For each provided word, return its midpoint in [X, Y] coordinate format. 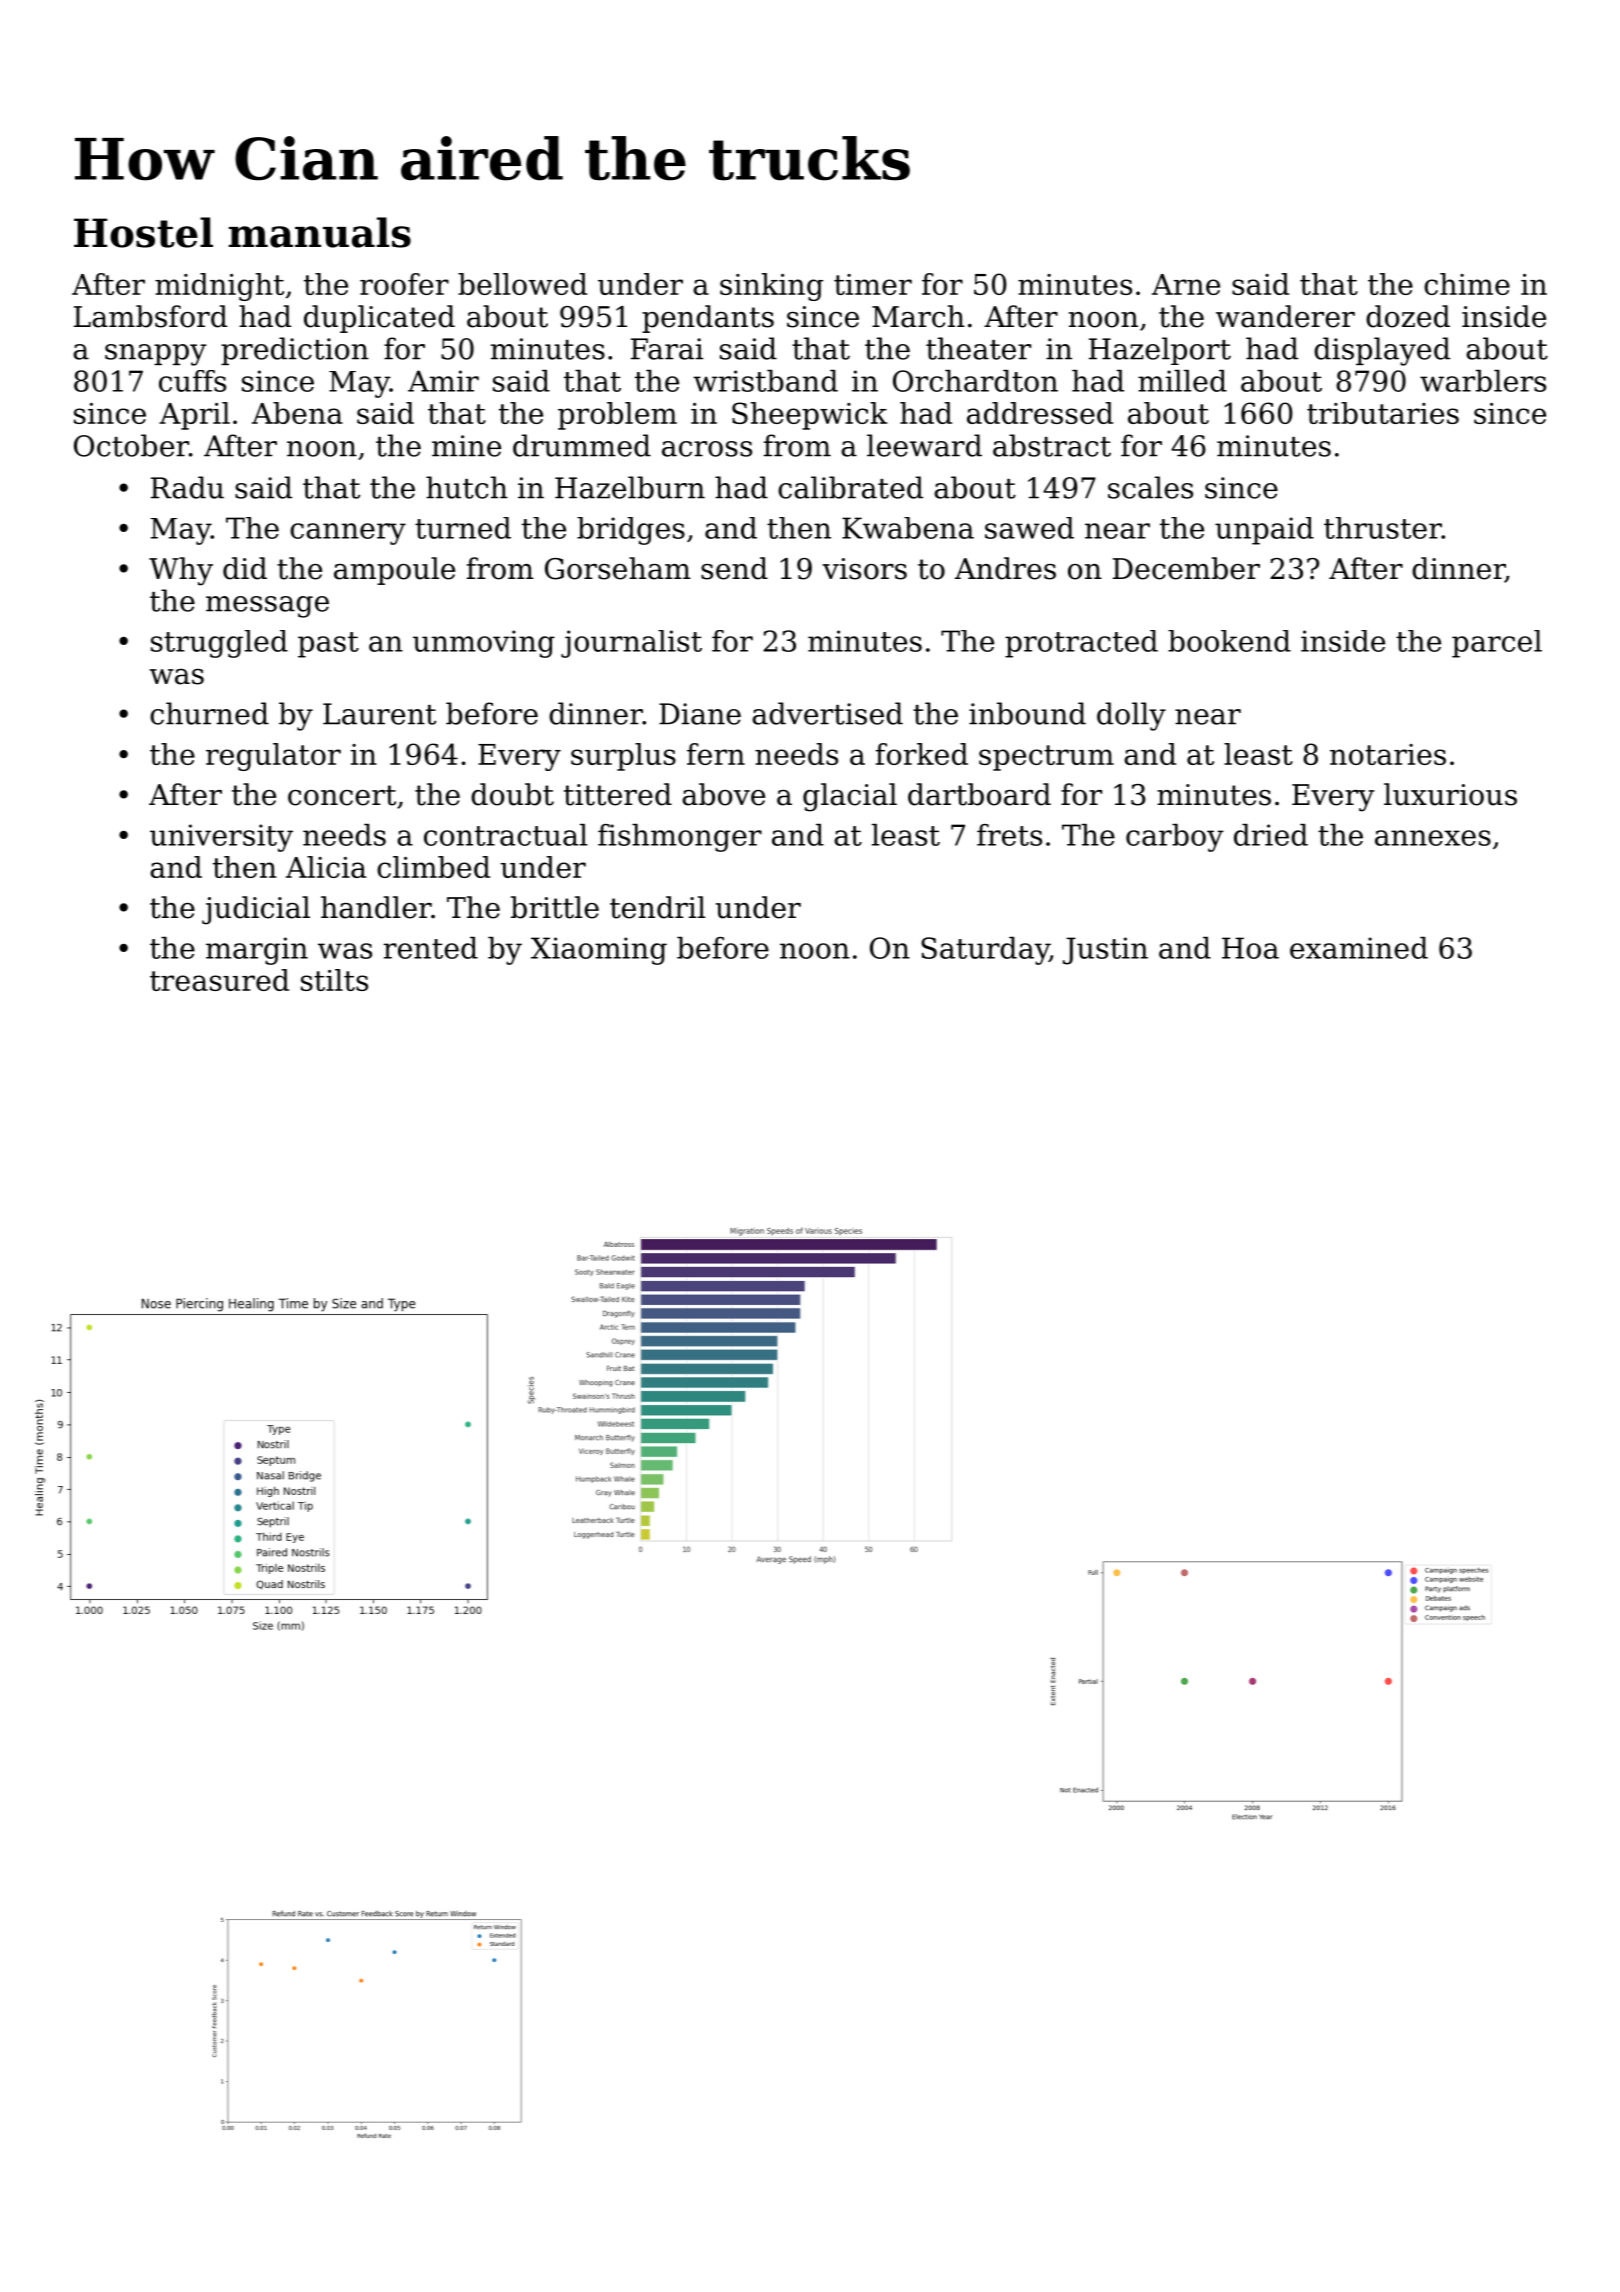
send [734, 568]
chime [1467, 284]
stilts [334, 980]
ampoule [394, 571]
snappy [156, 355]
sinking [771, 287]
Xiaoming [599, 951]
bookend [1229, 641]
